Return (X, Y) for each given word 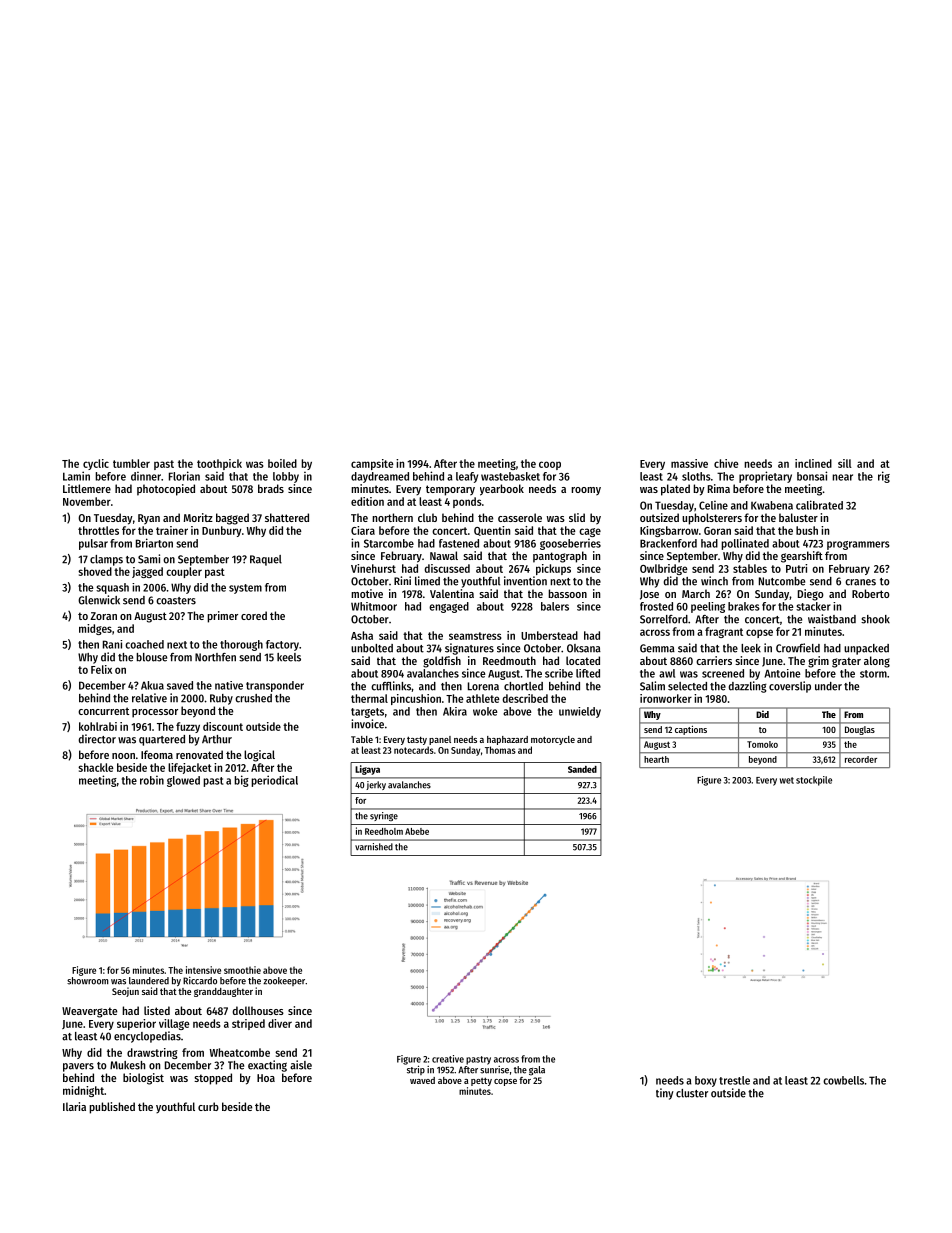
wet (787, 780)
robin (152, 780)
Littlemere (87, 488)
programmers (858, 545)
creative (448, 1059)
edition (367, 501)
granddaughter (223, 992)
